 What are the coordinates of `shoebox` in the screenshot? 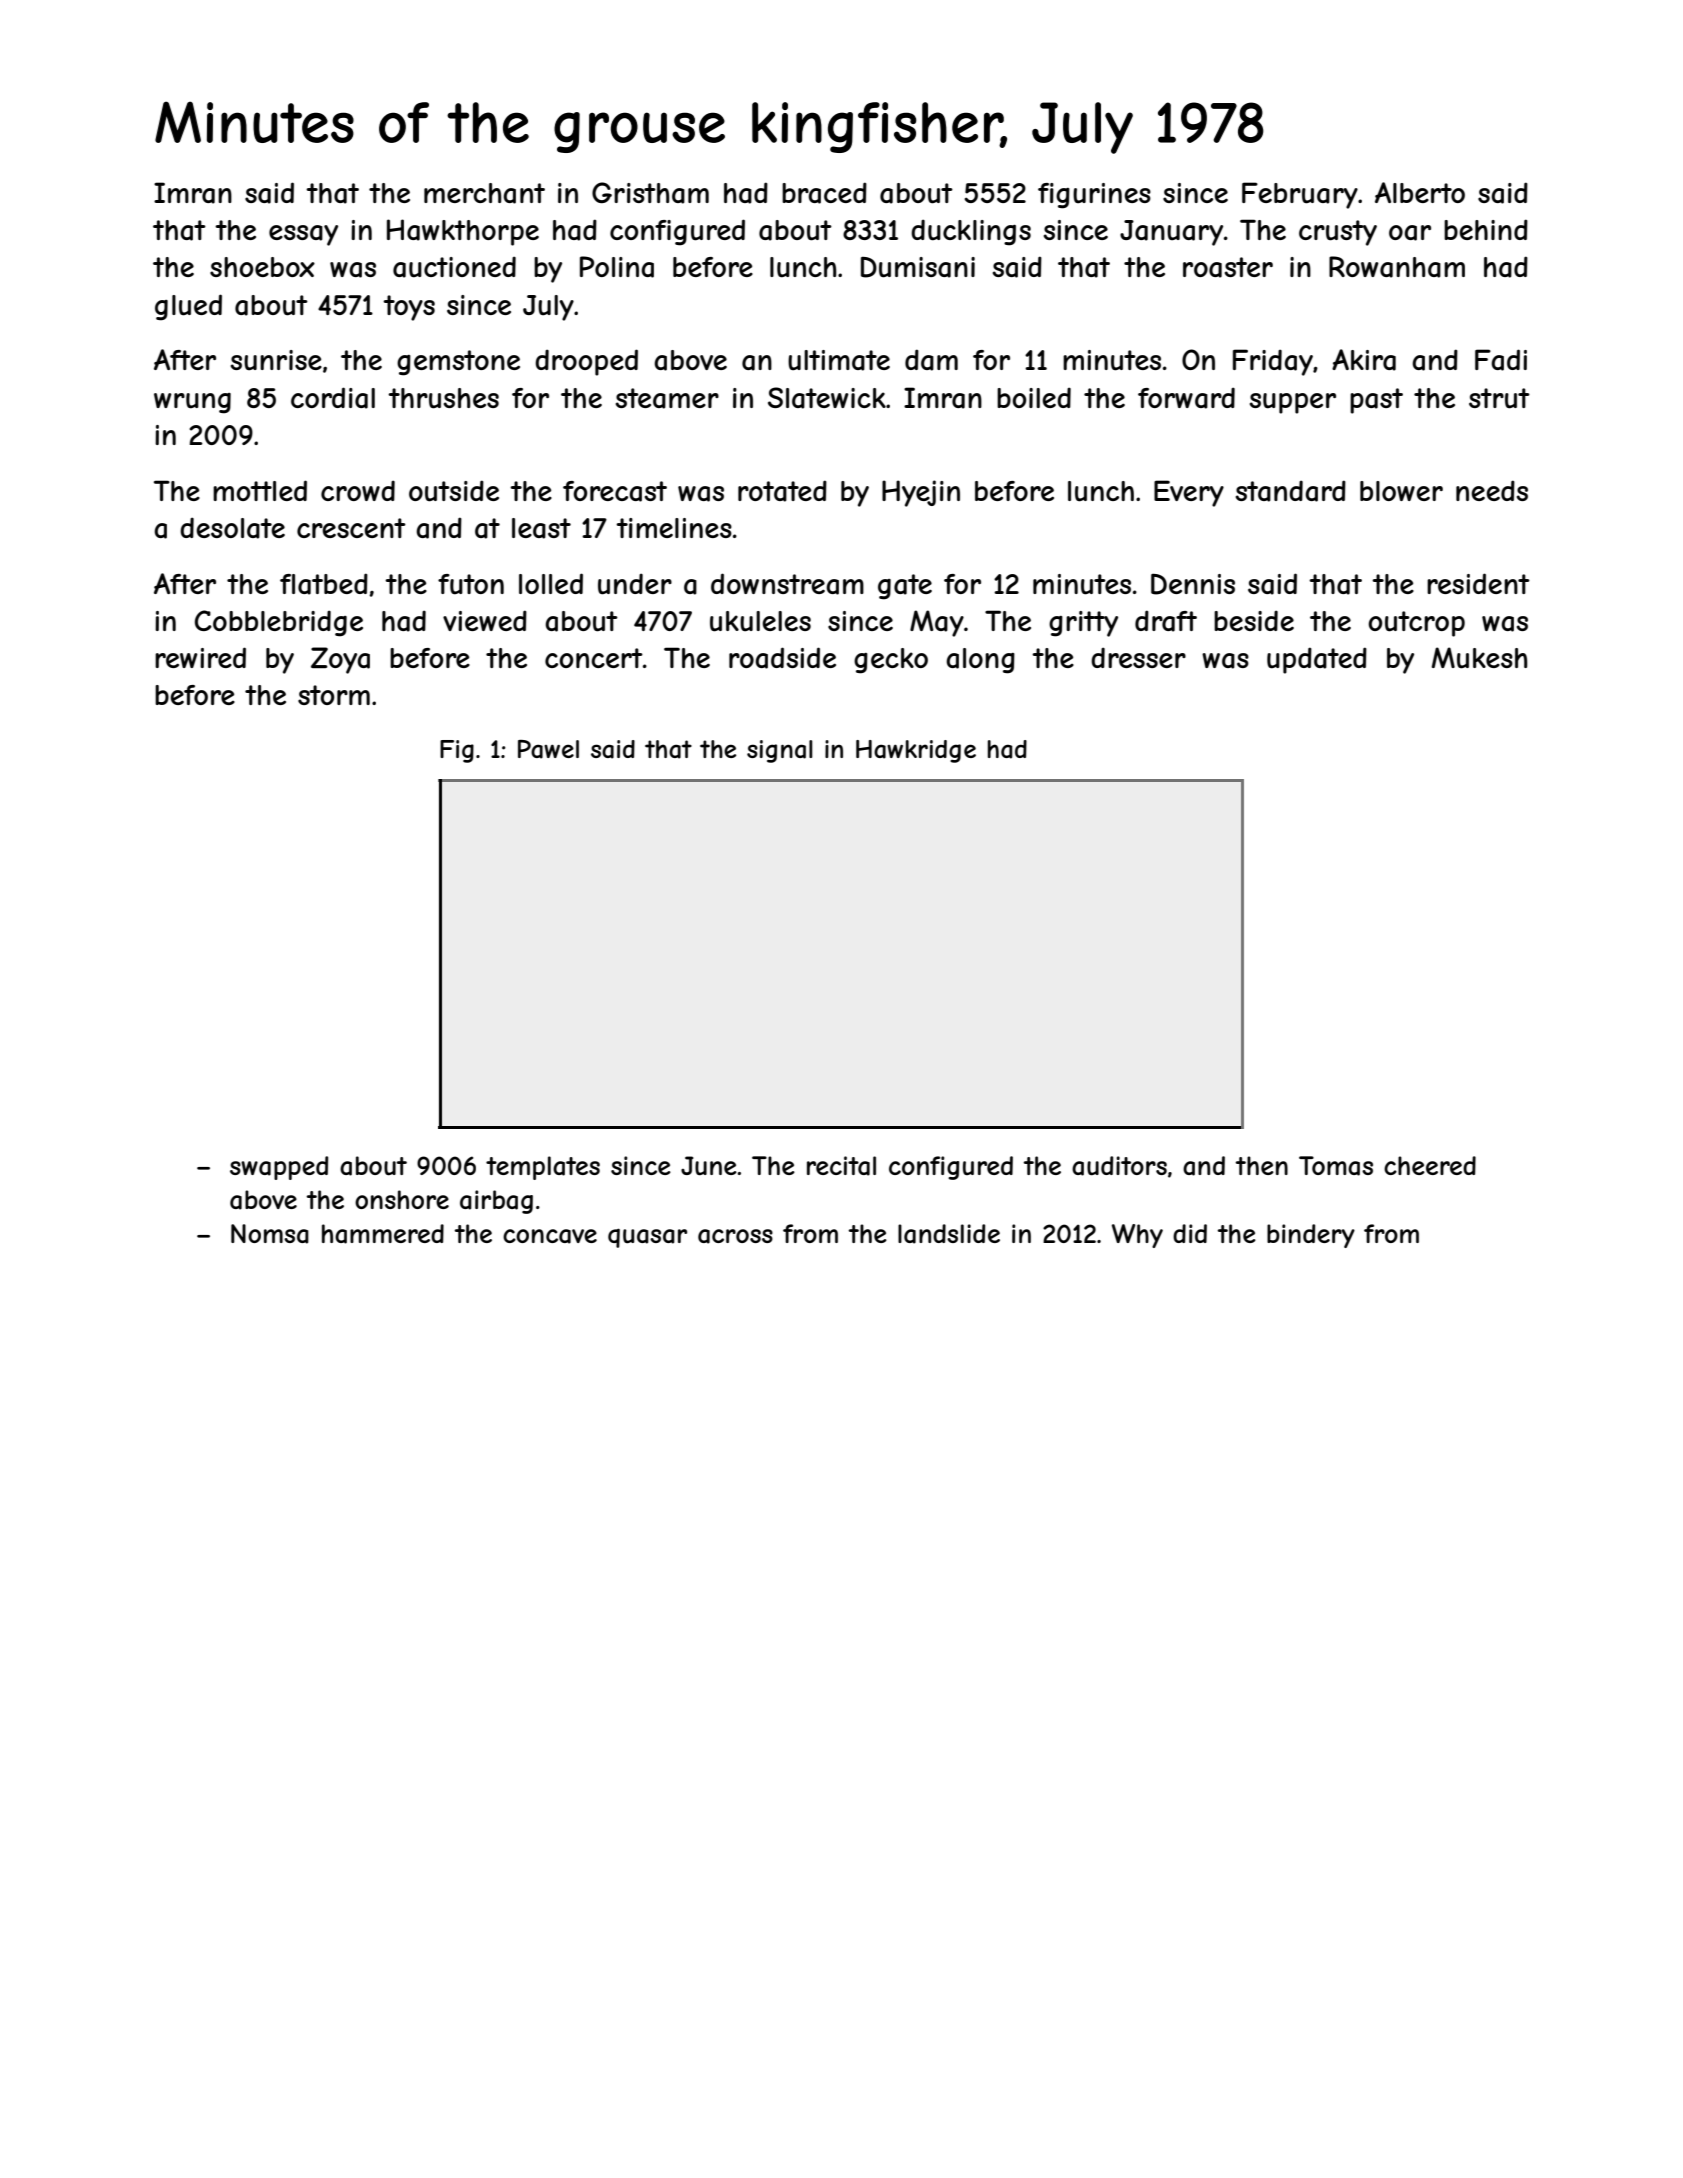 It's located at (262, 267).
